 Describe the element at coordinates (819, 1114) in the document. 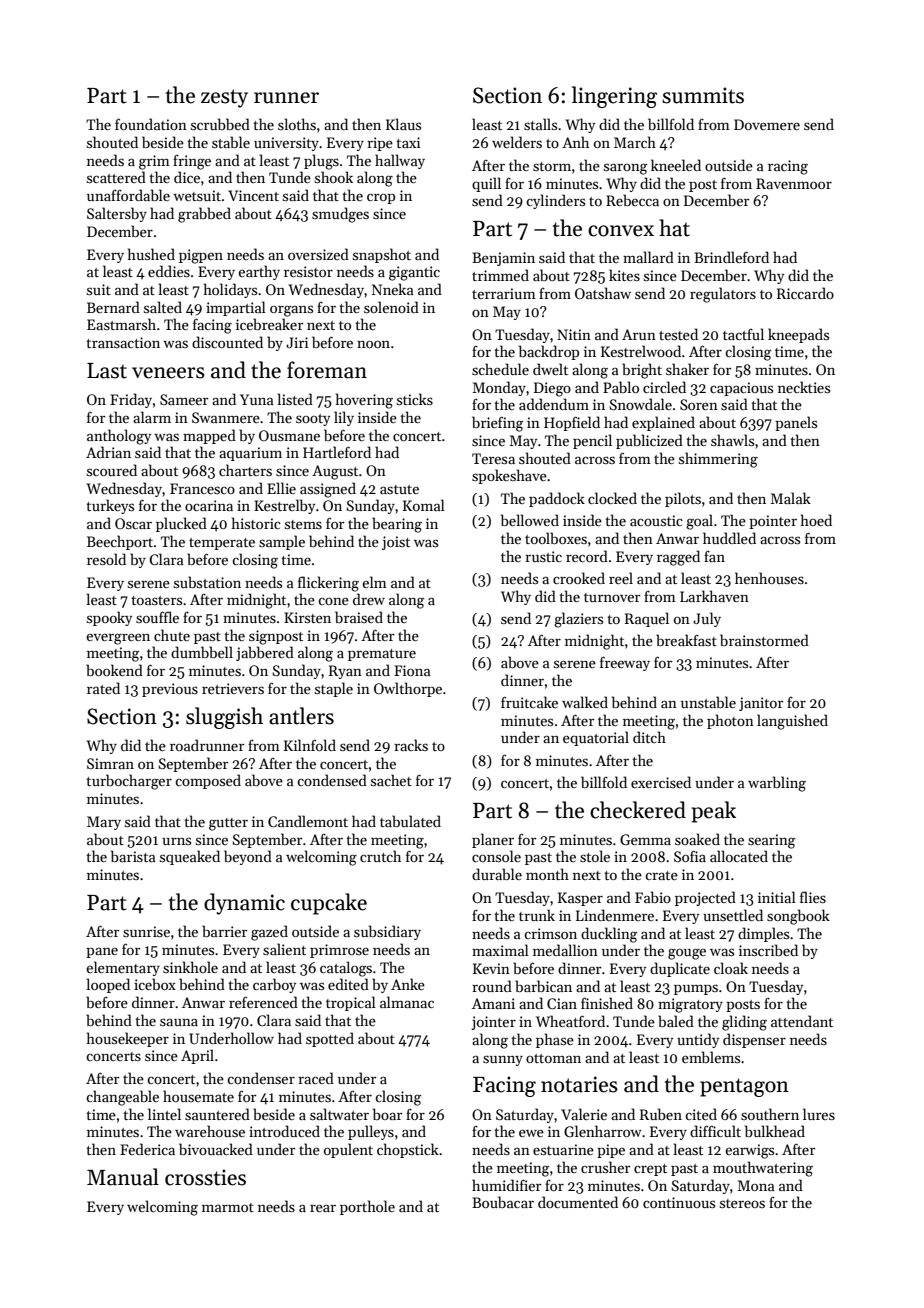

I see `lures` at that location.
